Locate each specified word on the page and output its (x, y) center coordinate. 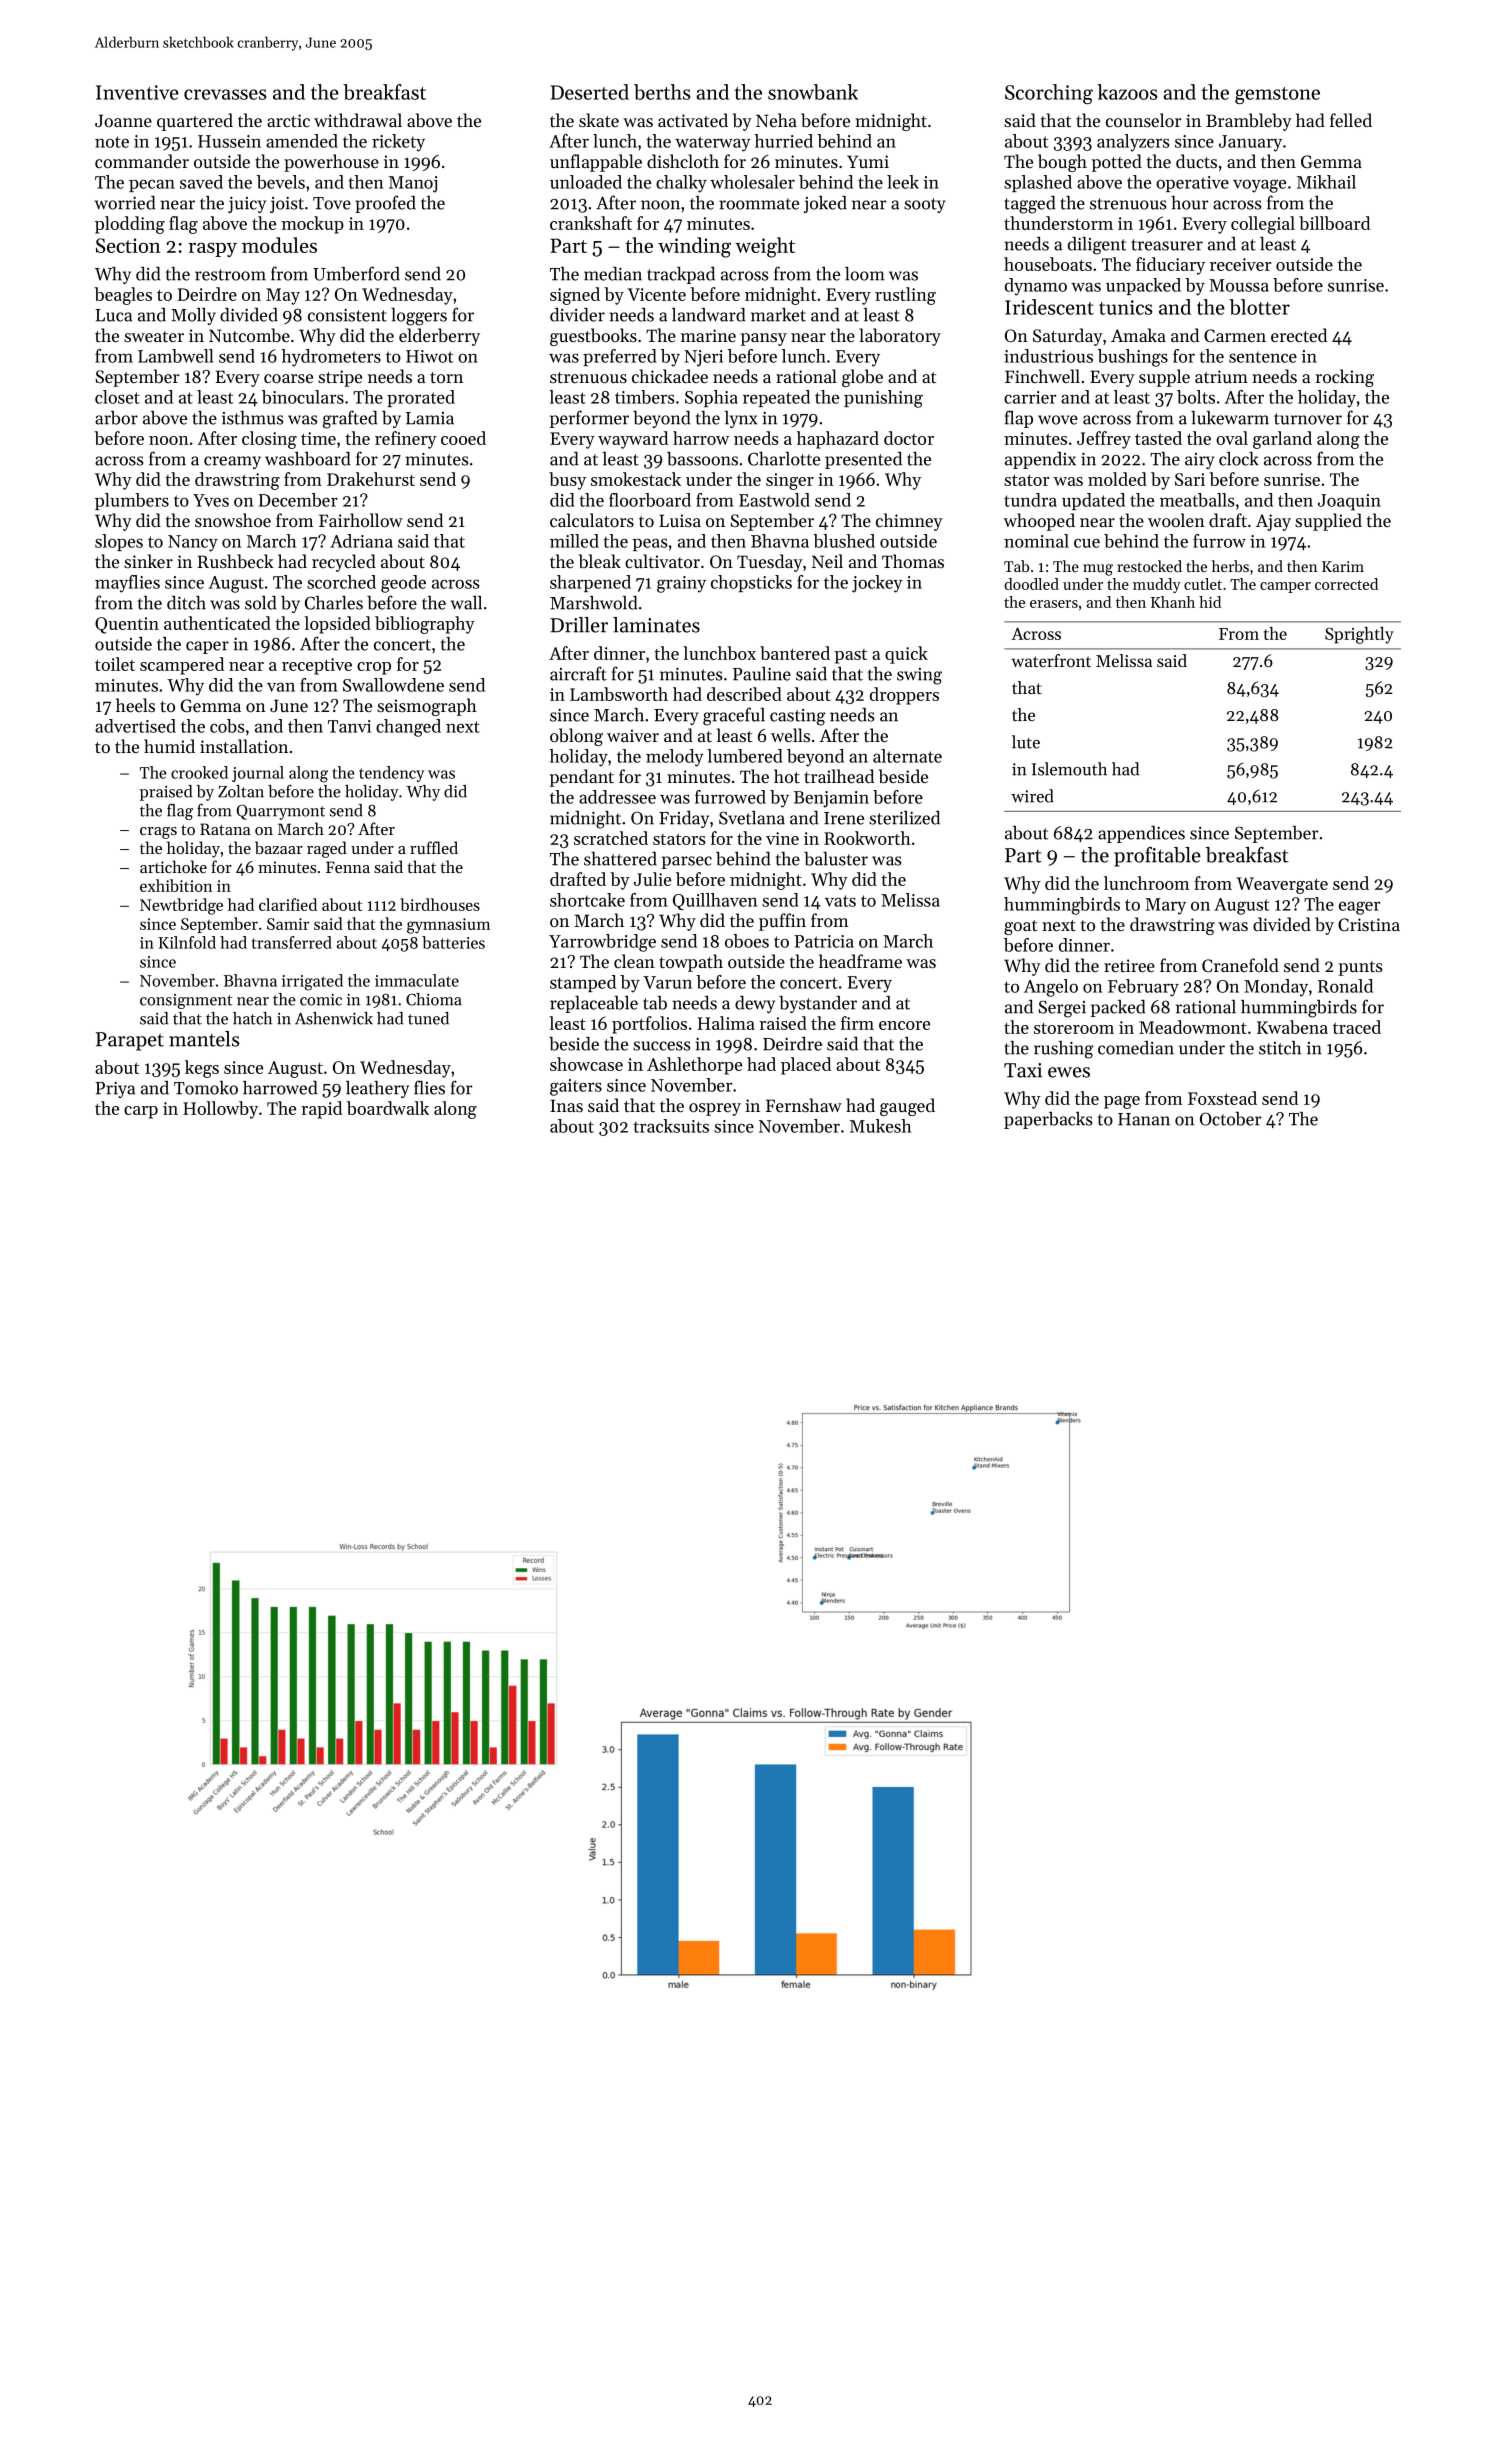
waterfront (1051, 660)
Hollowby (220, 1110)
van (281, 687)
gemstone (1277, 95)
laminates (656, 625)
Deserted (590, 92)
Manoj (413, 184)
